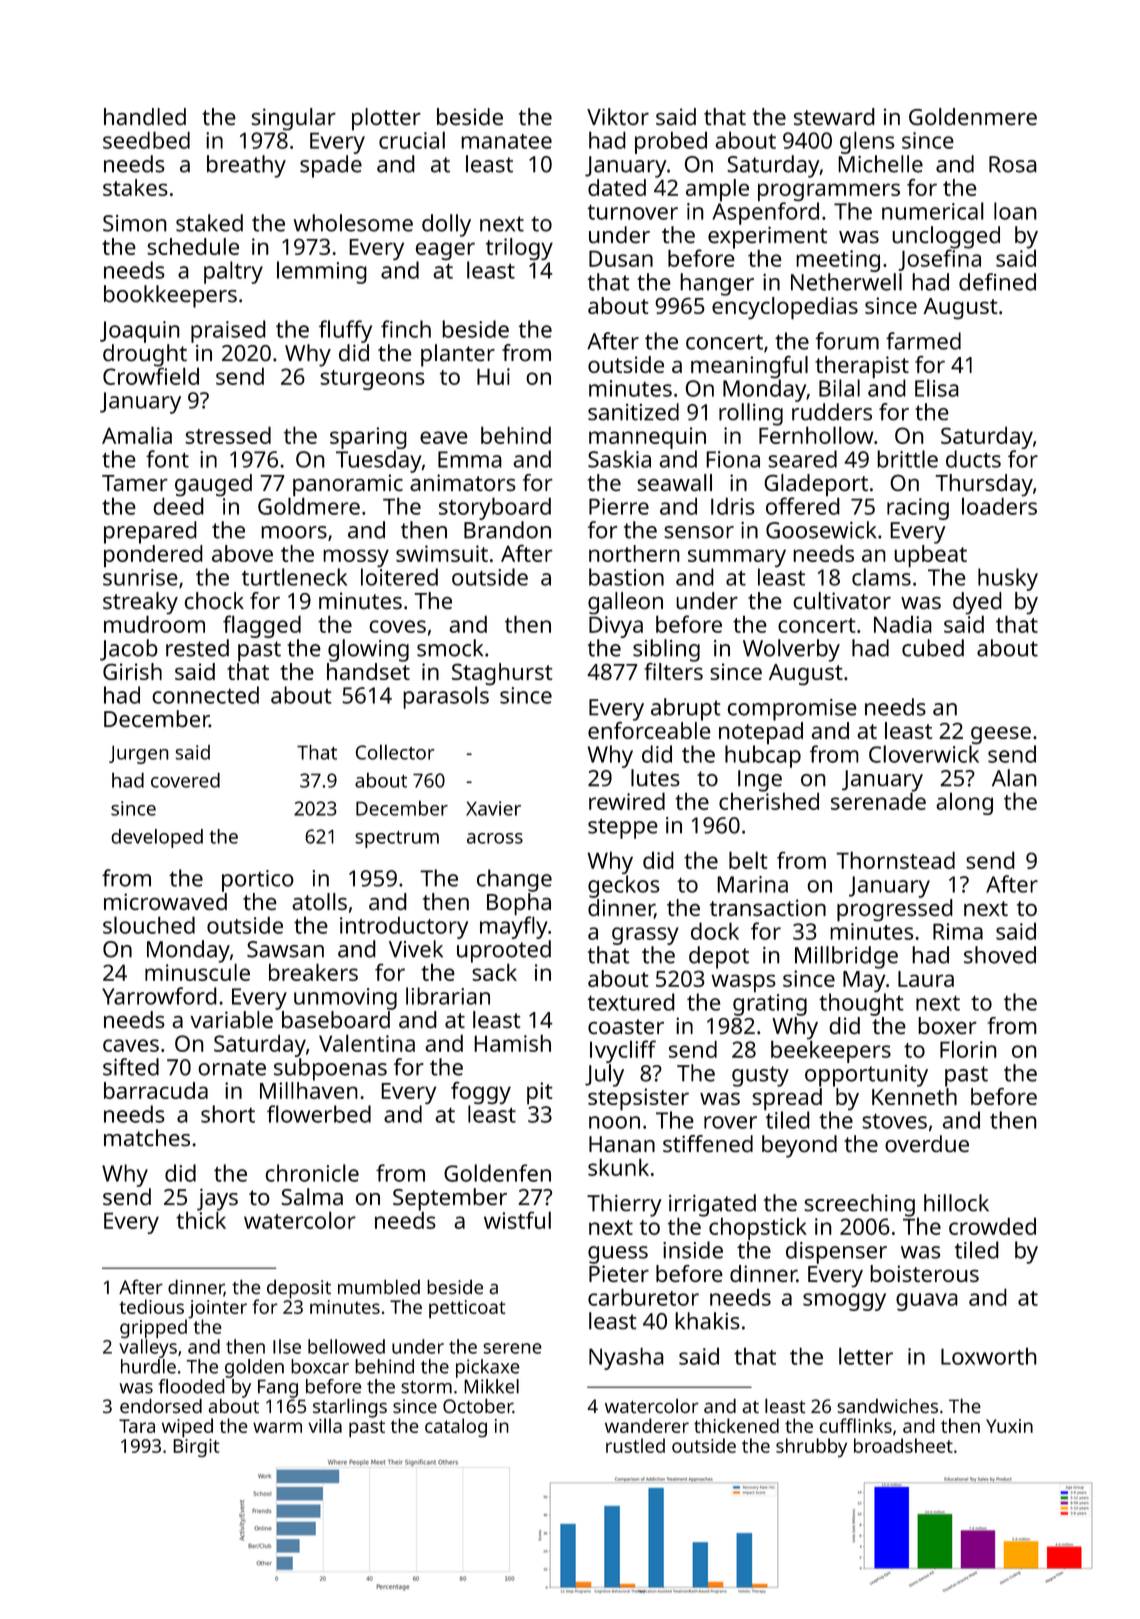 The width and height of the page is (1140, 1619). What do you see at coordinates (137, 1426) in the page?
I see `Tara` at bounding box center [137, 1426].
